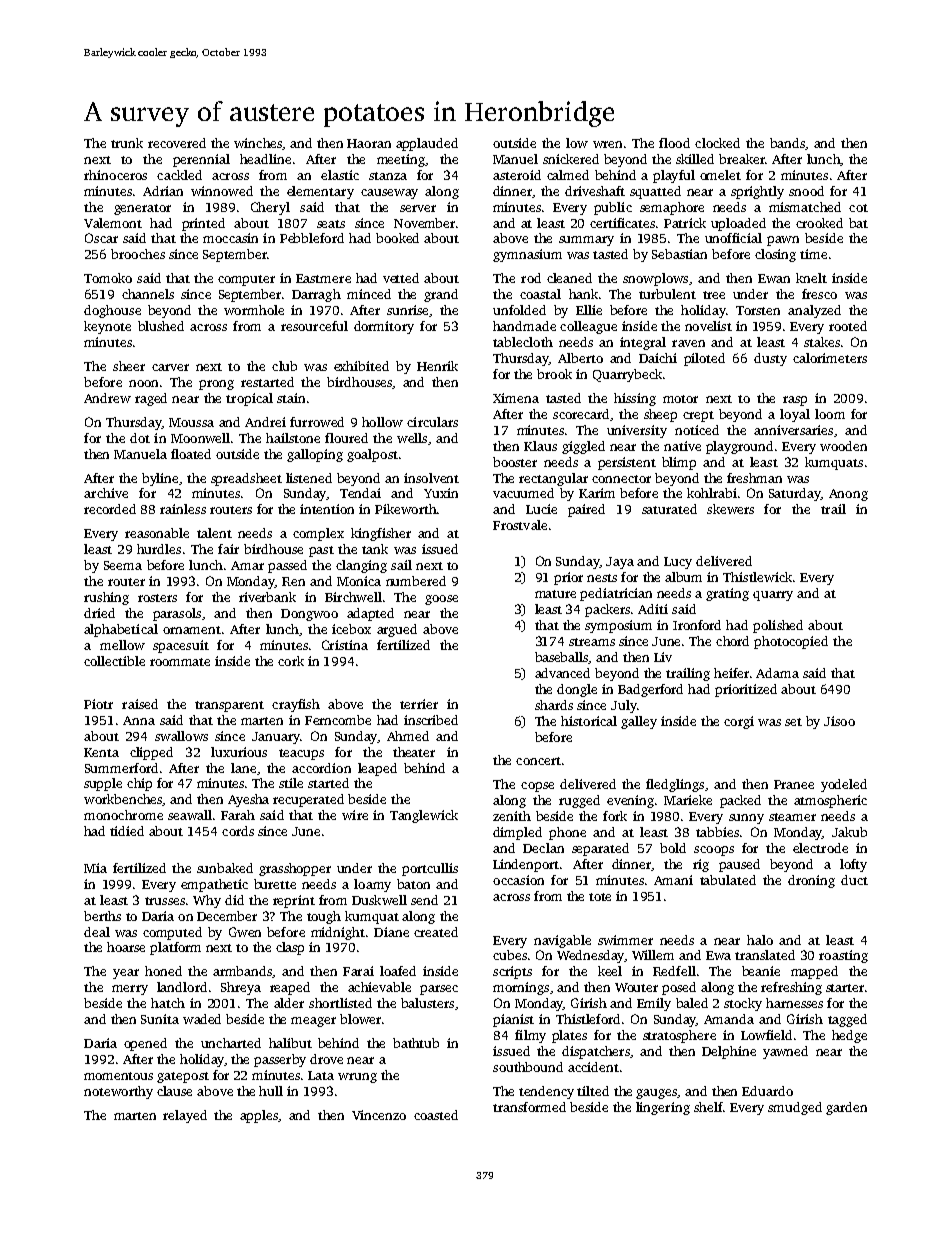 This screenshot has height=1233, width=952. I want to click on hailstone, so click(293, 438).
